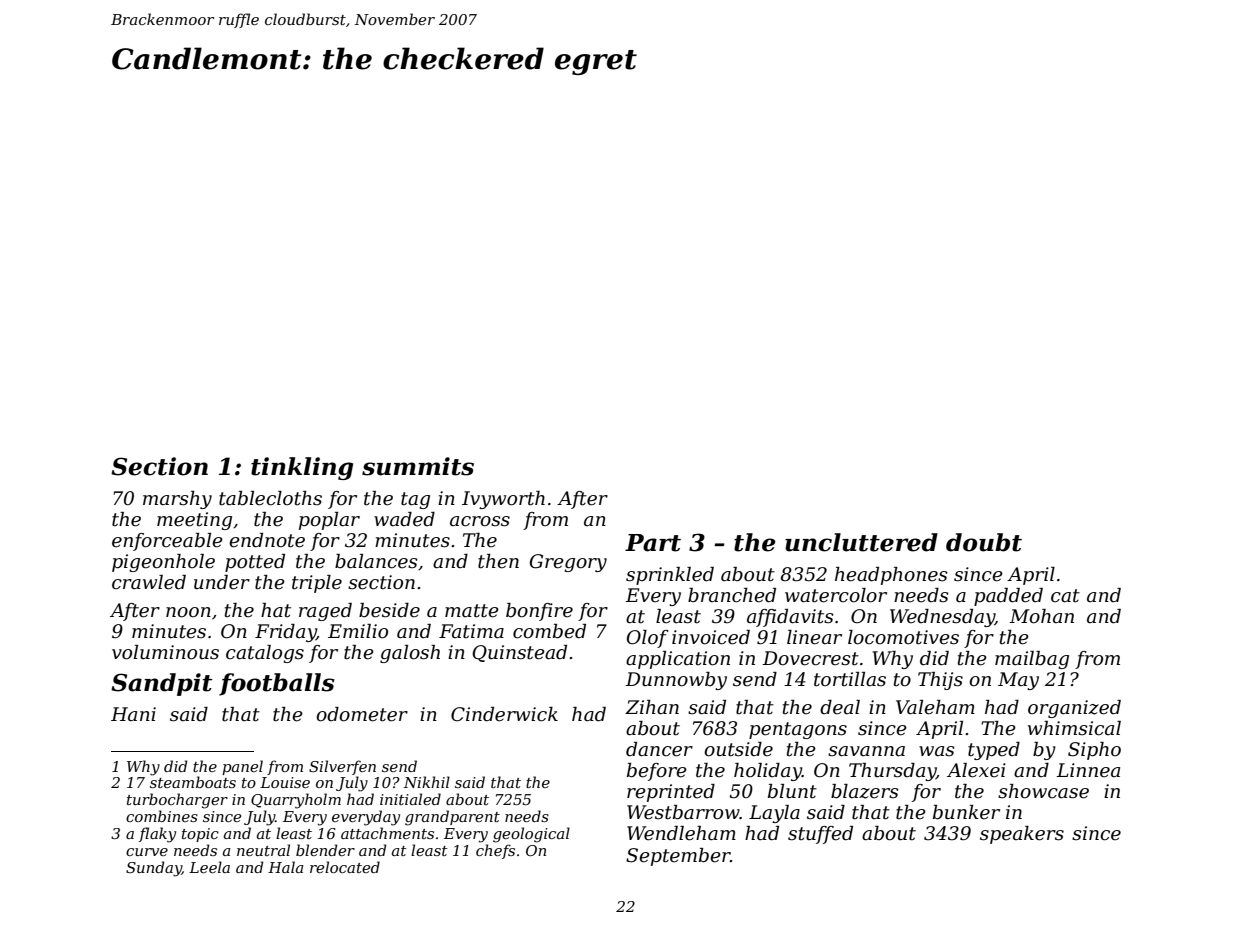  Describe the element at coordinates (503, 500) in the document. I see `Ivyworth` at that location.
